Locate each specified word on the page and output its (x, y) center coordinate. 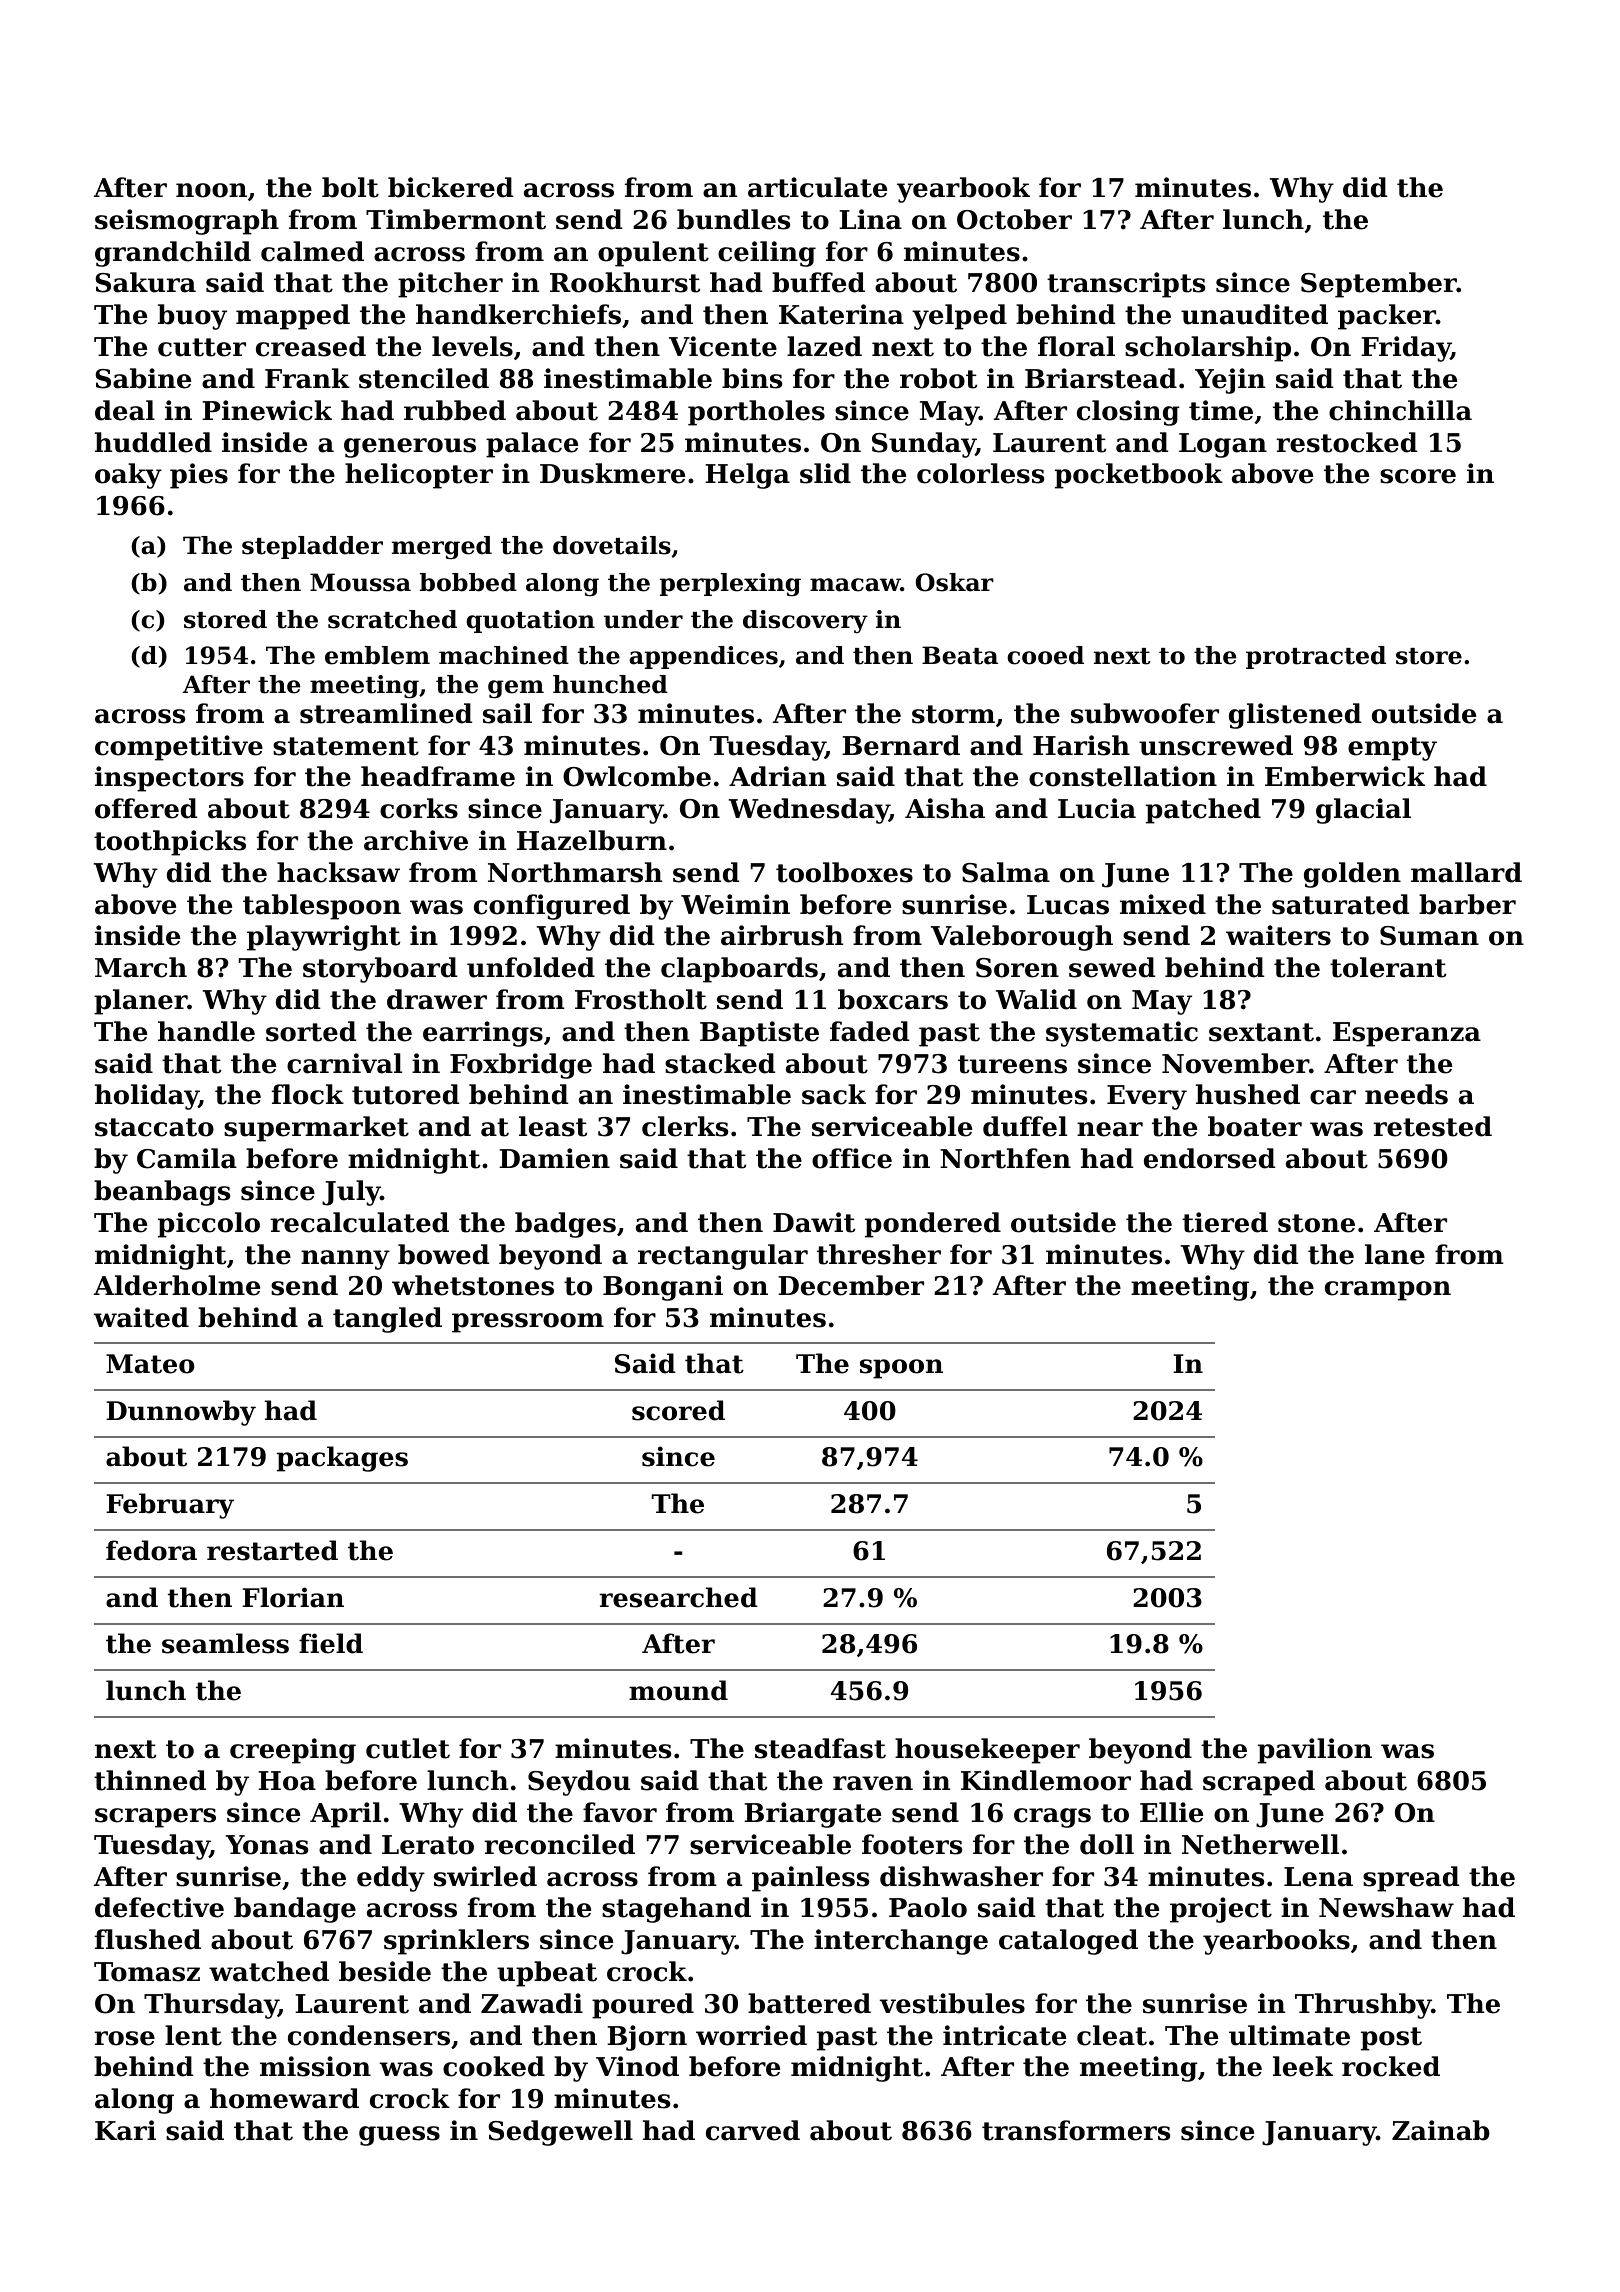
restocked (1346, 442)
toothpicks (170, 843)
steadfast (820, 1748)
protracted (1316, 657)
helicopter (419, 476)
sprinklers (456, 1942)
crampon (1388, 1291)
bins (752, 378)
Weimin (735, 904)
